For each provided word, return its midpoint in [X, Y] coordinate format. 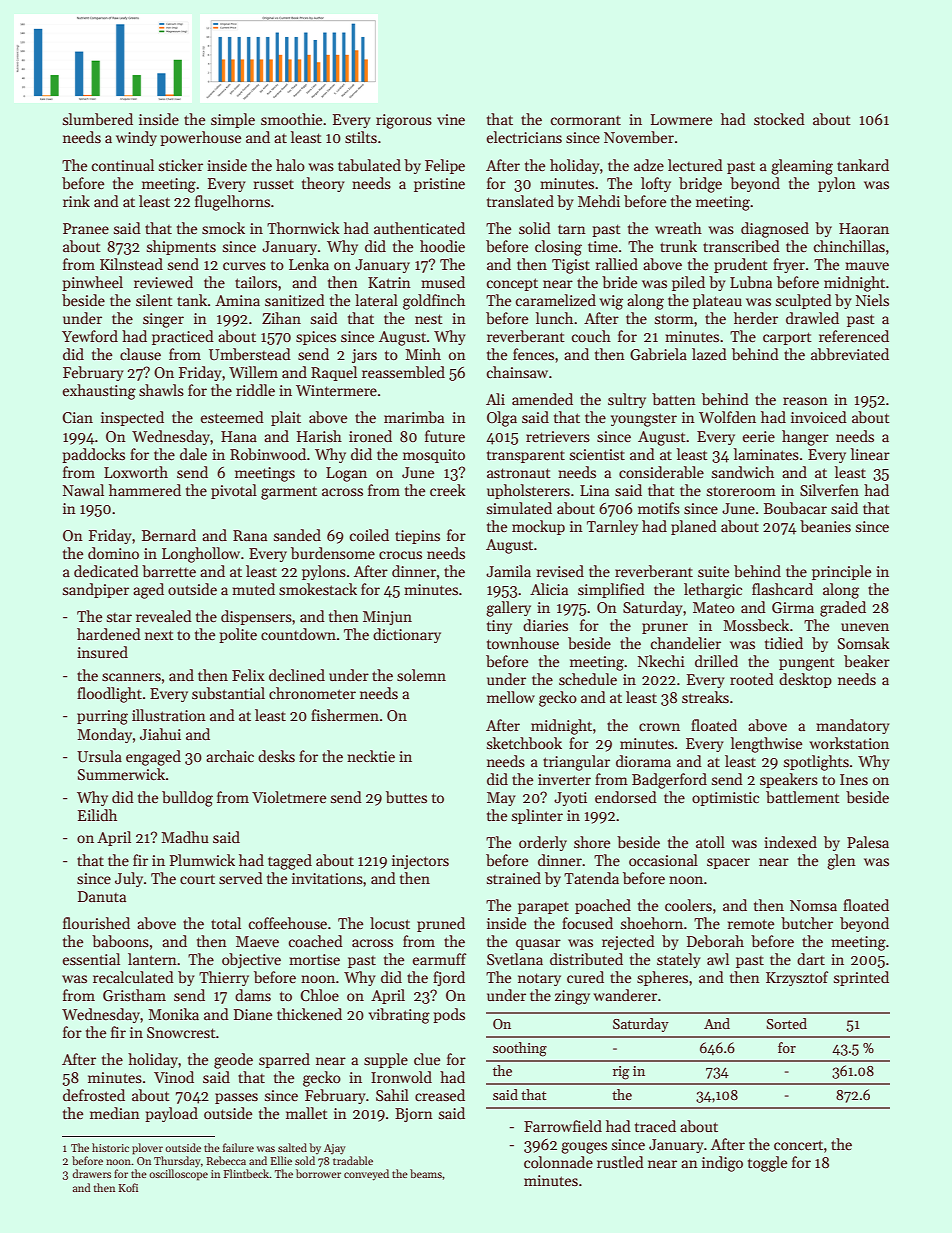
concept [512, 284]
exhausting [99, 392]
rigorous [404, 121]
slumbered [98, 119]
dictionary [407, 635]
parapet [543, 908]
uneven [865, 627]
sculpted [804, 301]
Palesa [868, 842]
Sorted [786, 1023]
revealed [164, 616]
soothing [520, 1049]
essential [91, 959]
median [115, 1113]
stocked [779, 119]
